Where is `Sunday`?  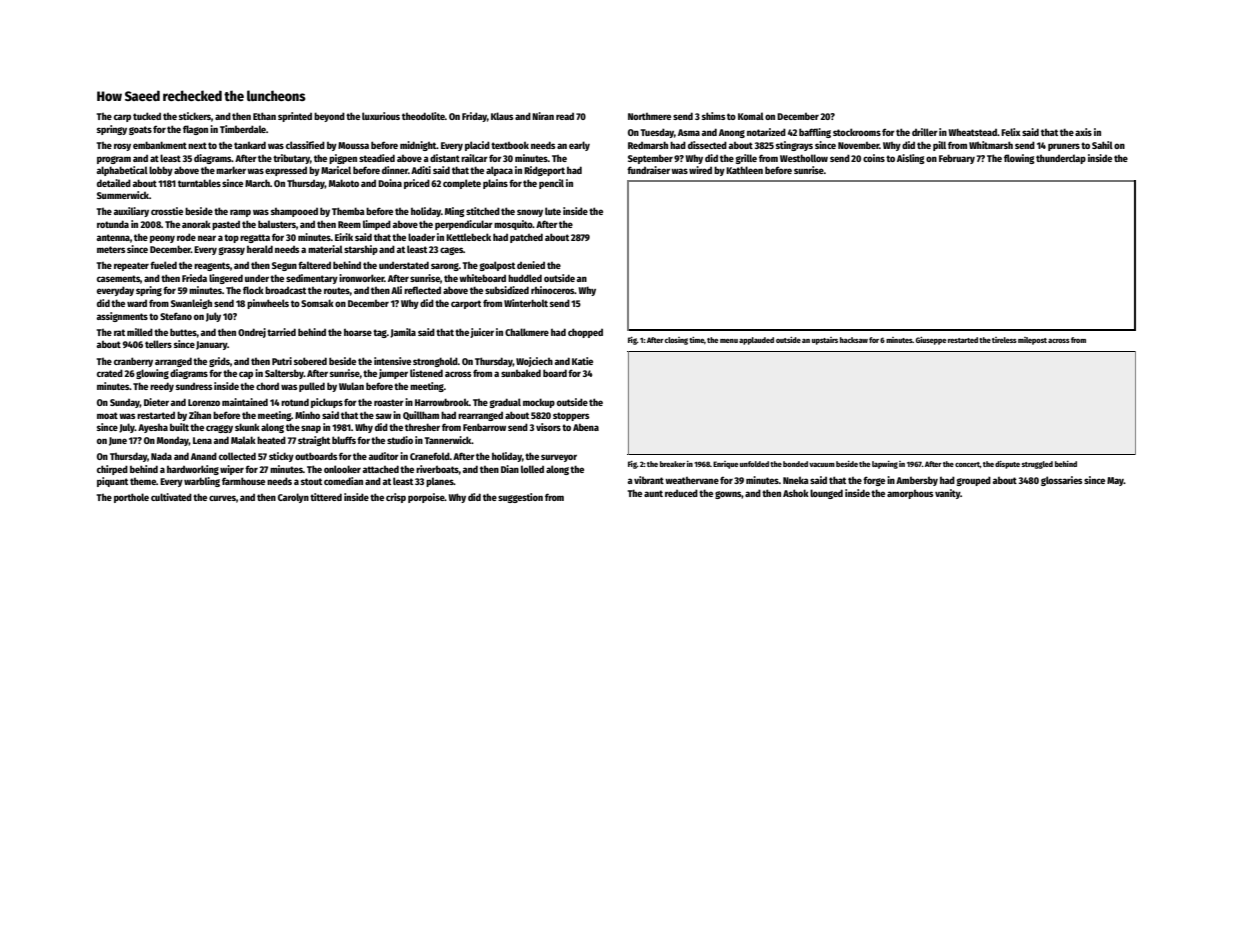
Sunday is located at coordinates (125, 403).
